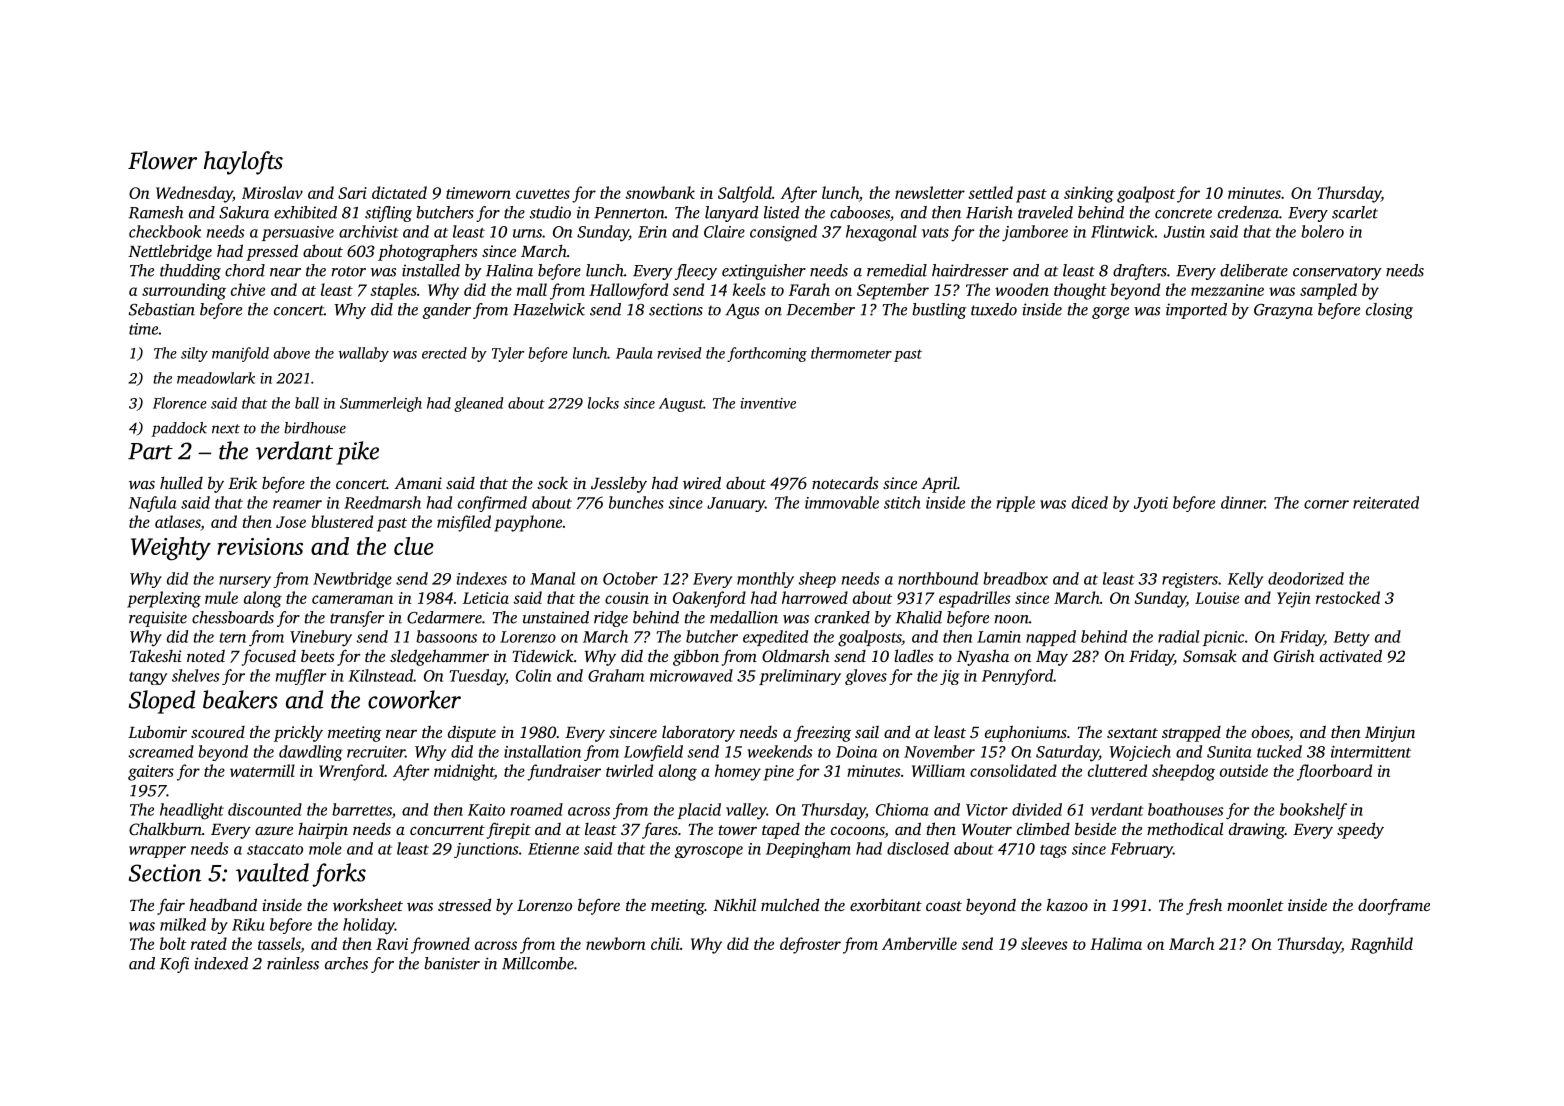  What do you see at coordinates (1270, 732) in the screenshot?
I see `oboes` at bounding box center [1270, 732].
